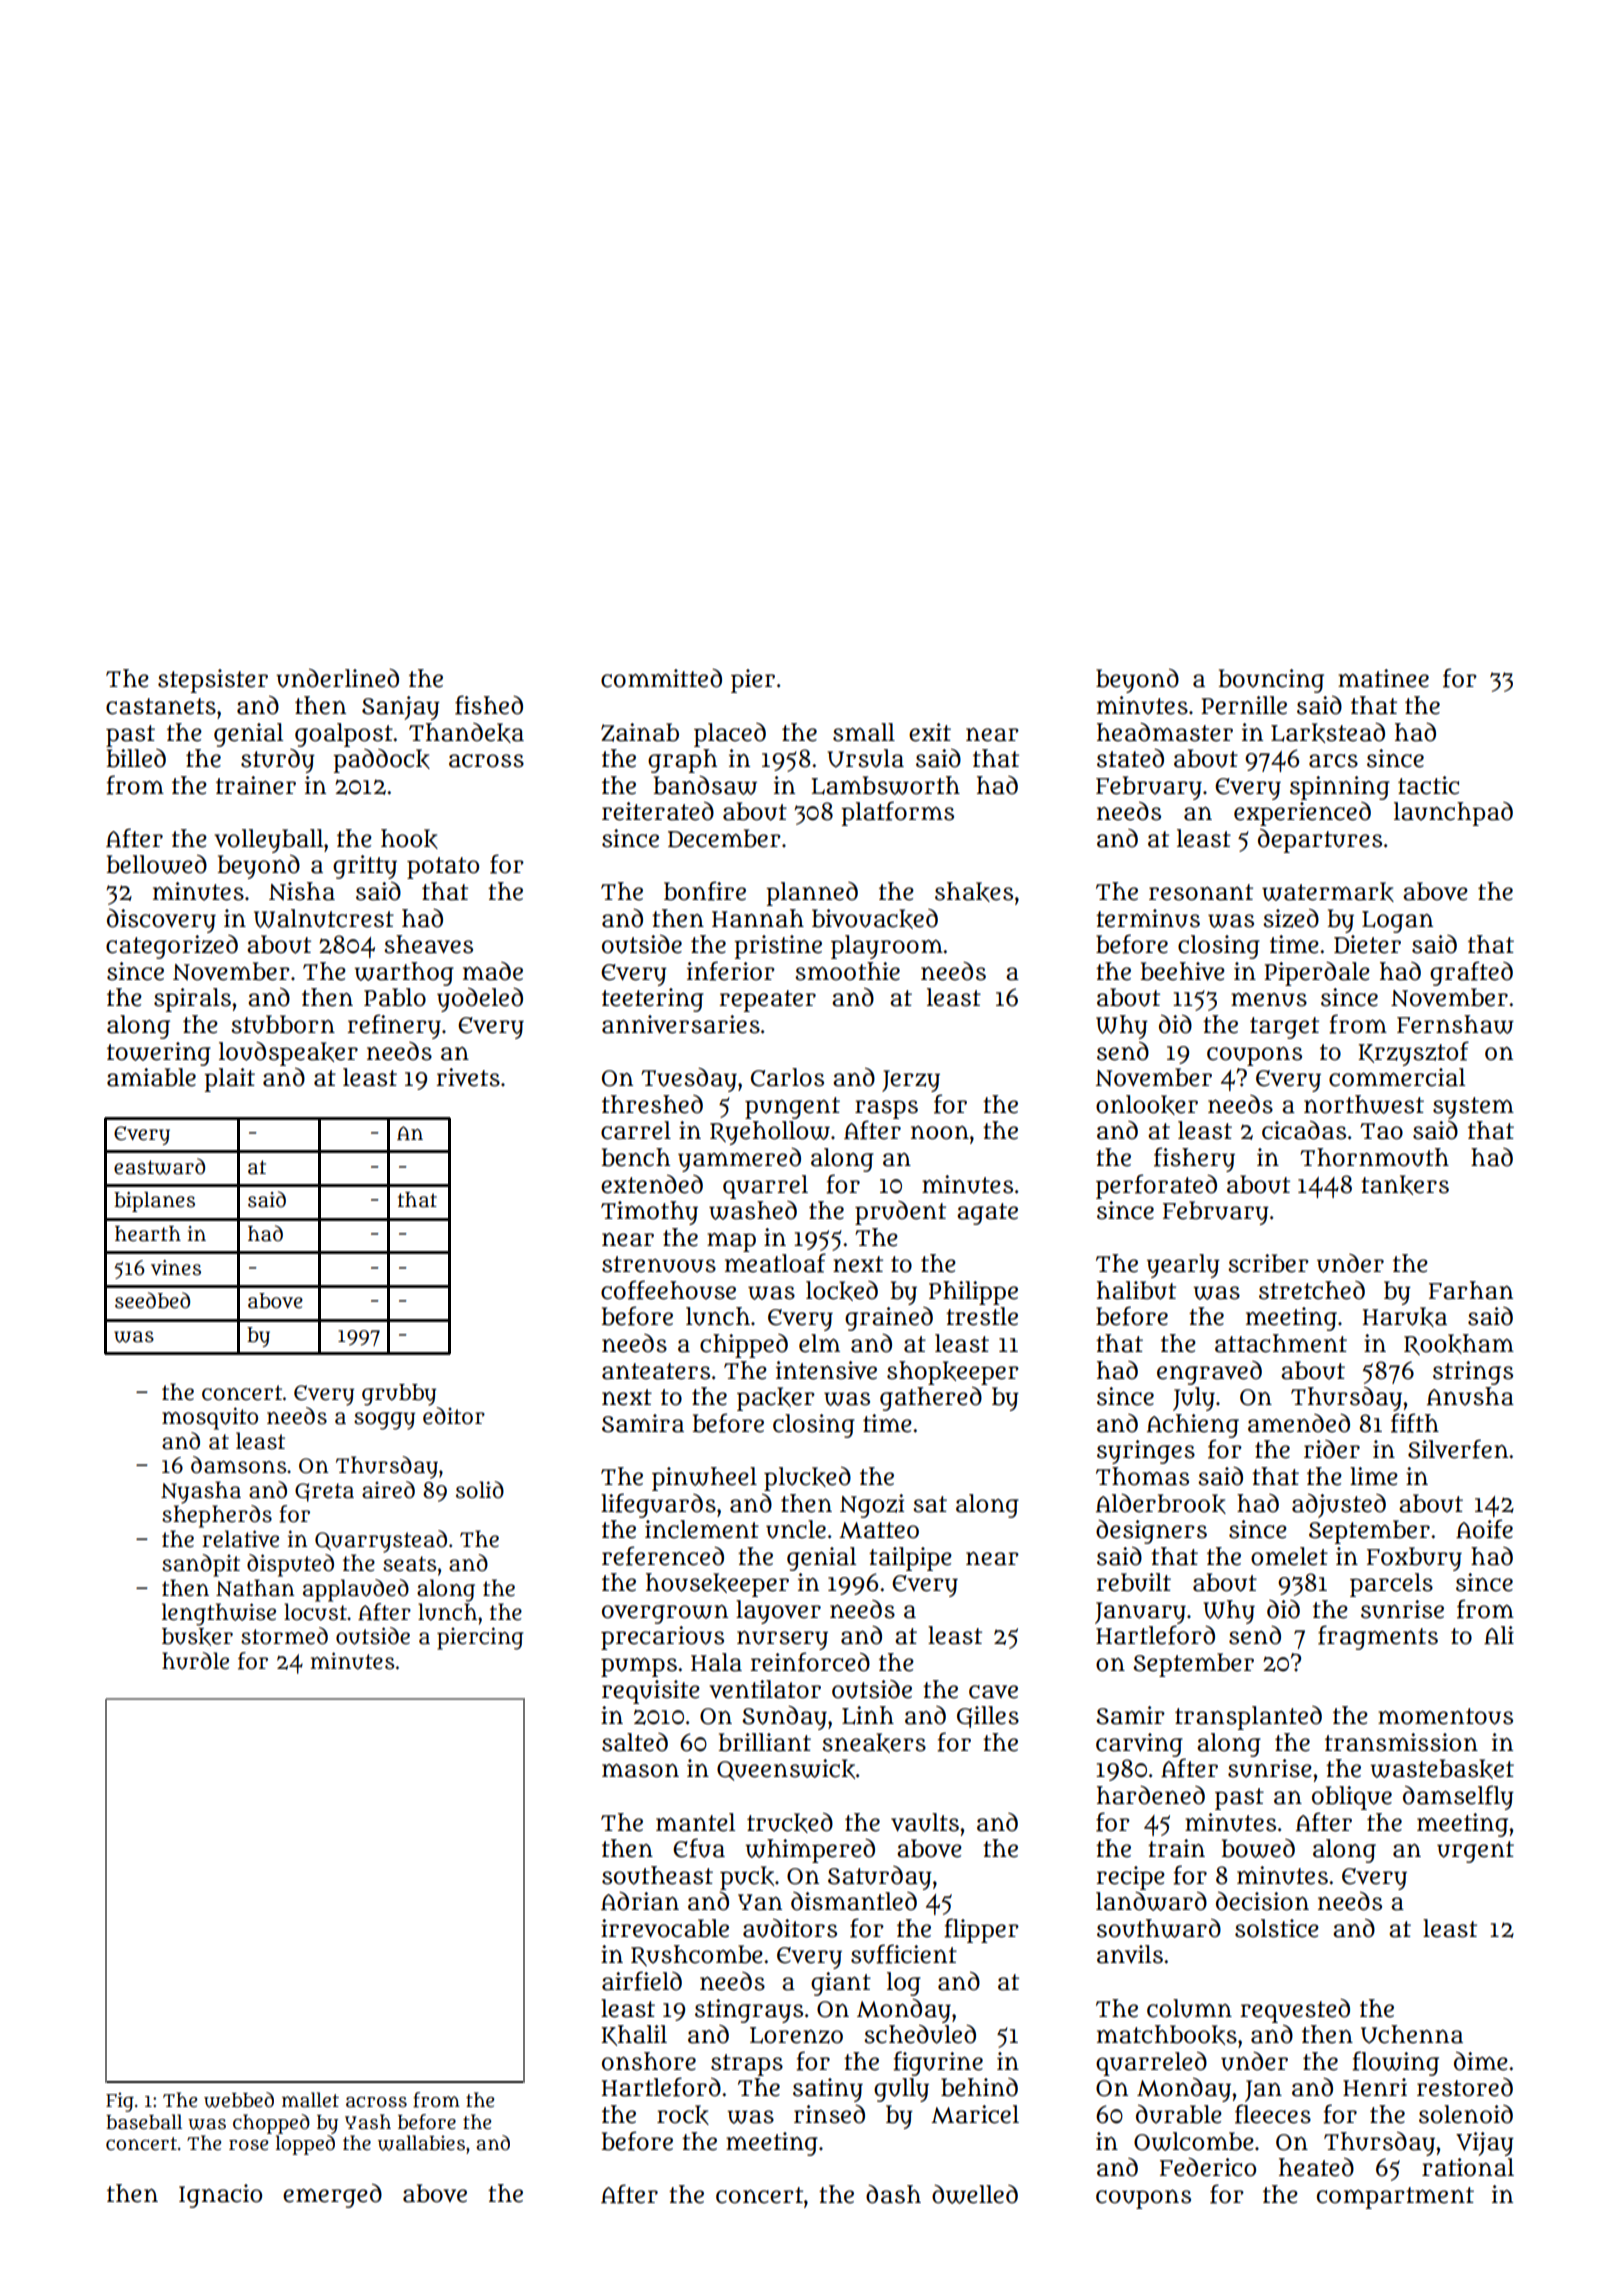 Image resolution: width=1620 pixels, height=2292 pixels. What do you see at coordinates (940, 1133) in the screenshot?
I see `noon` at bounding box center [940, 1133].
